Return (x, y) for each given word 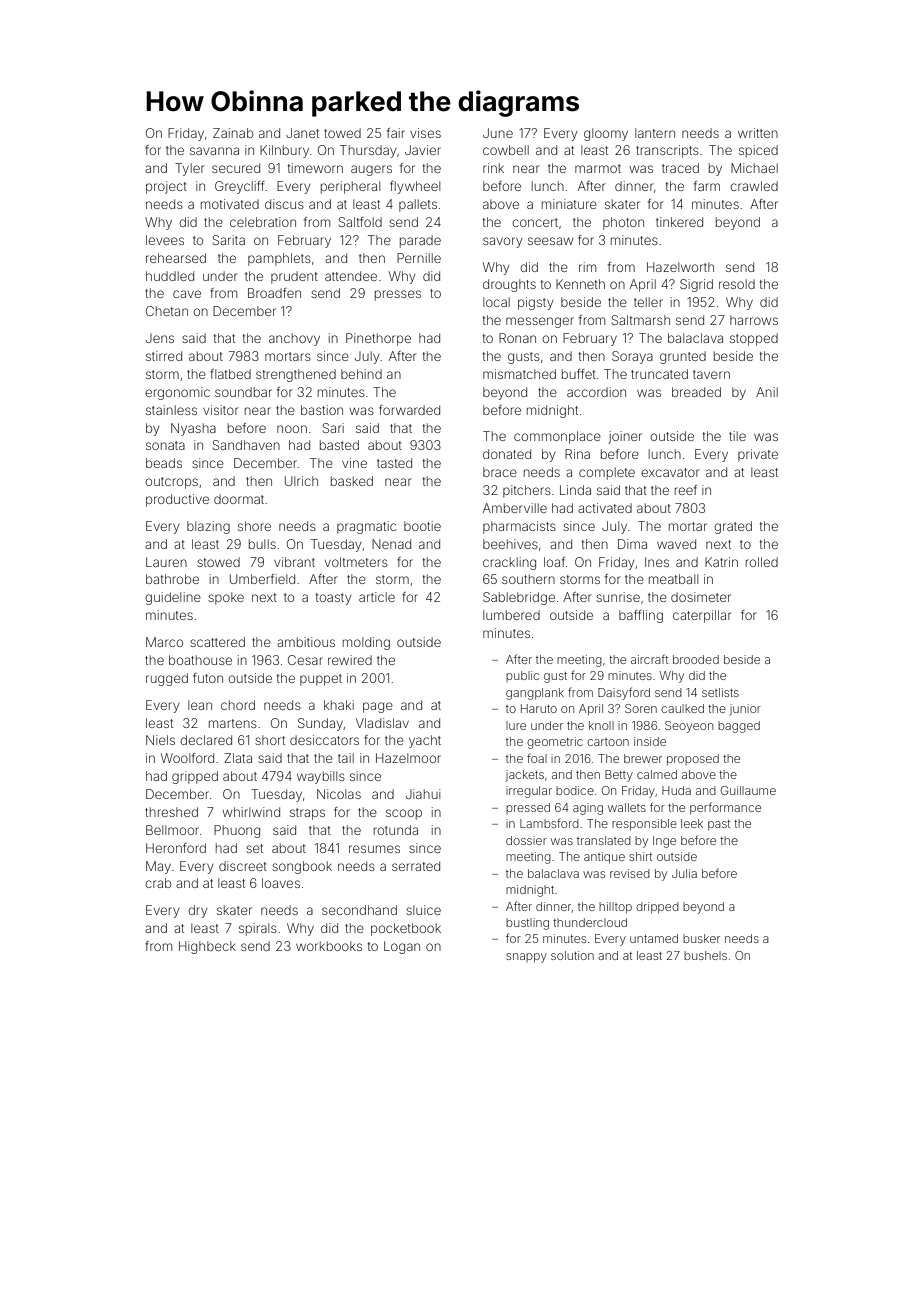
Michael (754, 168)
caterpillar (702, 616)
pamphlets (279, 259)
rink (493, 168)
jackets (524, 776)
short (270, 740)
